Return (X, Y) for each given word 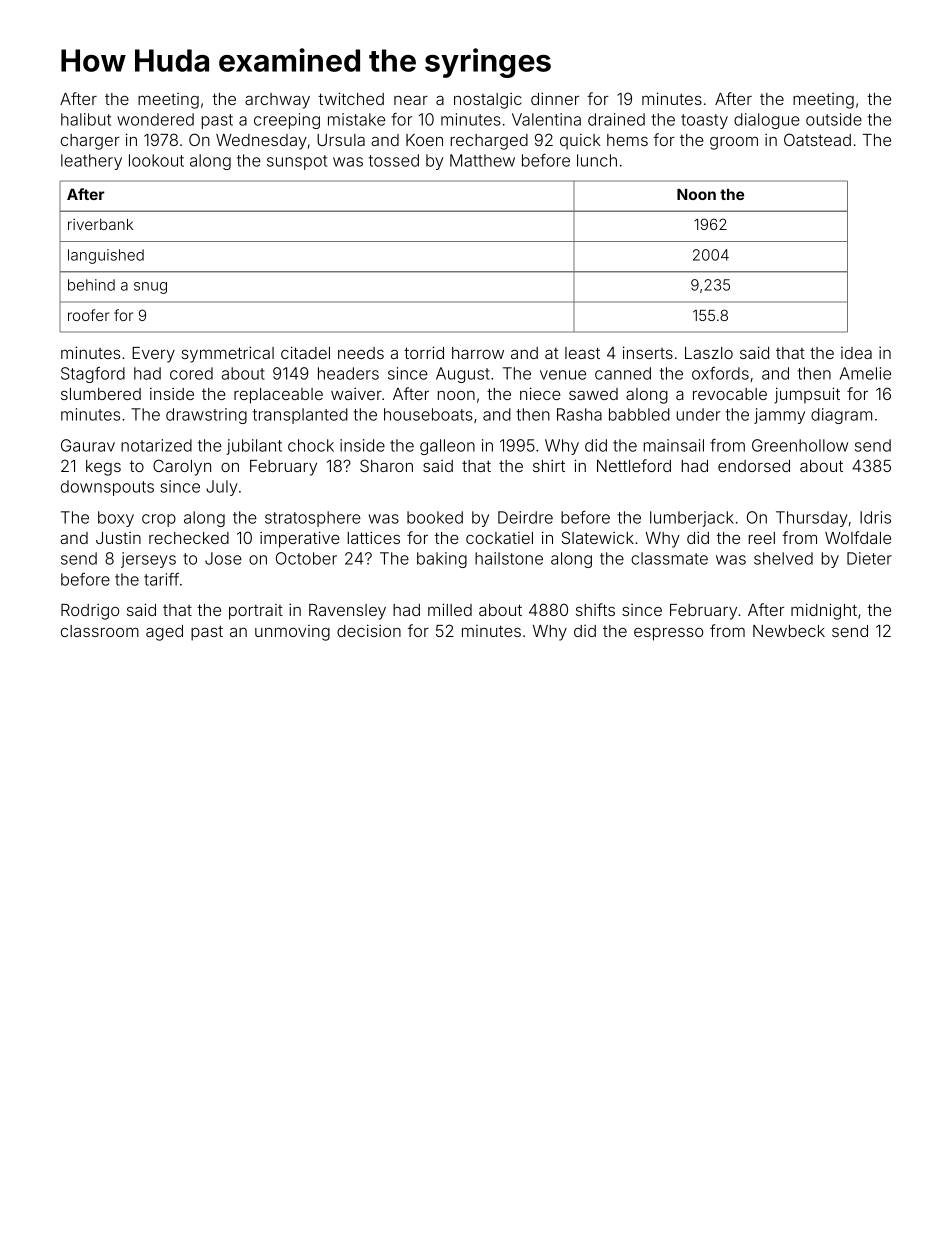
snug (150, 288)
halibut (86, 119)
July (222, 488)
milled (450, 609)
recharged (489, 142)
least (582, 353)
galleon (447, 447)
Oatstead (817, 139)
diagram (841, 416)
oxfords (720, 373)
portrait (256, 612)
